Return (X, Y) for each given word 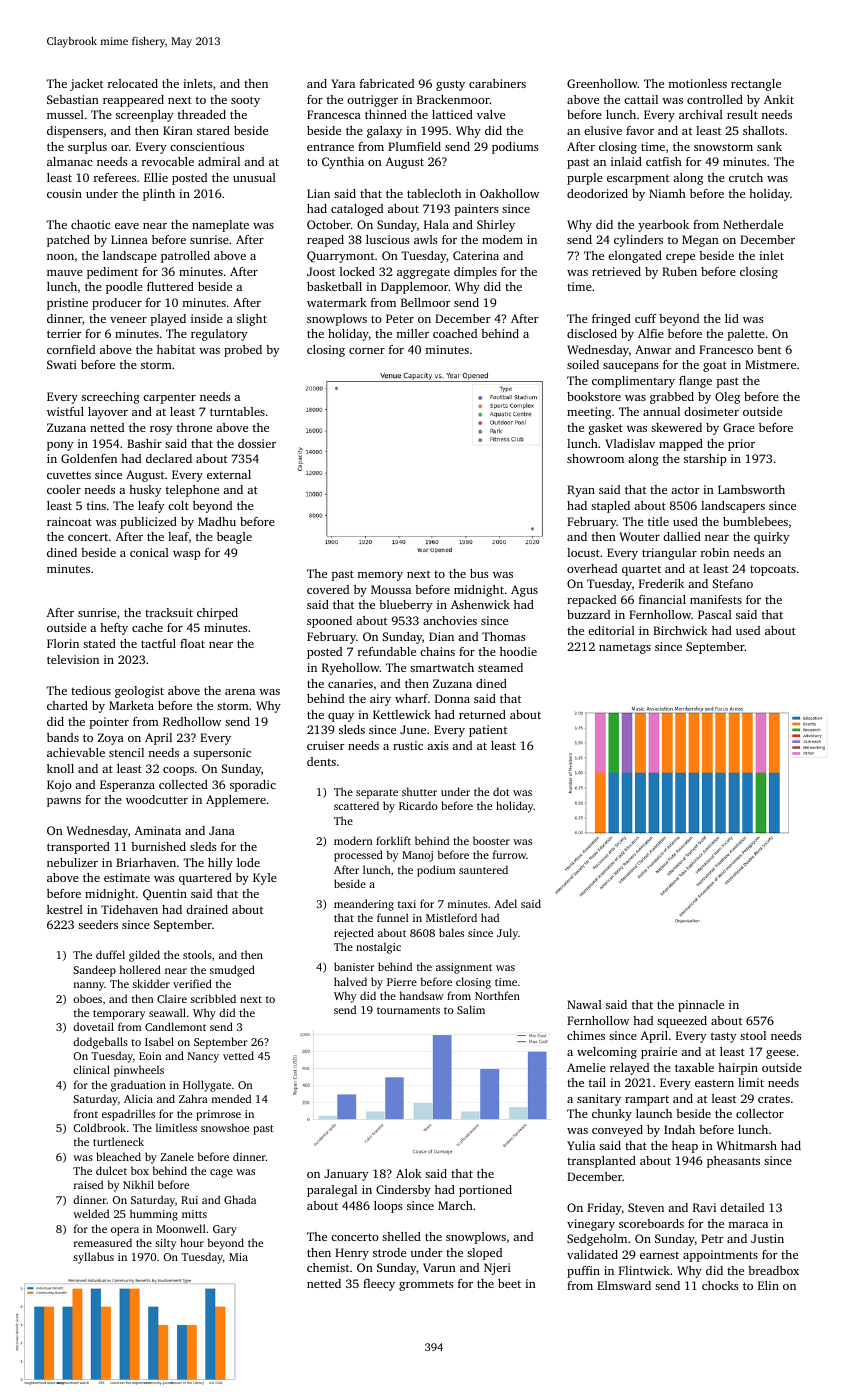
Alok (409, 1173)
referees (115, 177)
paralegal (332, 1191)
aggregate (423, 273)
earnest (659, 1255)
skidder (151, 983)
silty (165, 1244)
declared (169, 458)
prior (741, 445)
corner (367, 351)
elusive (603, 130)
